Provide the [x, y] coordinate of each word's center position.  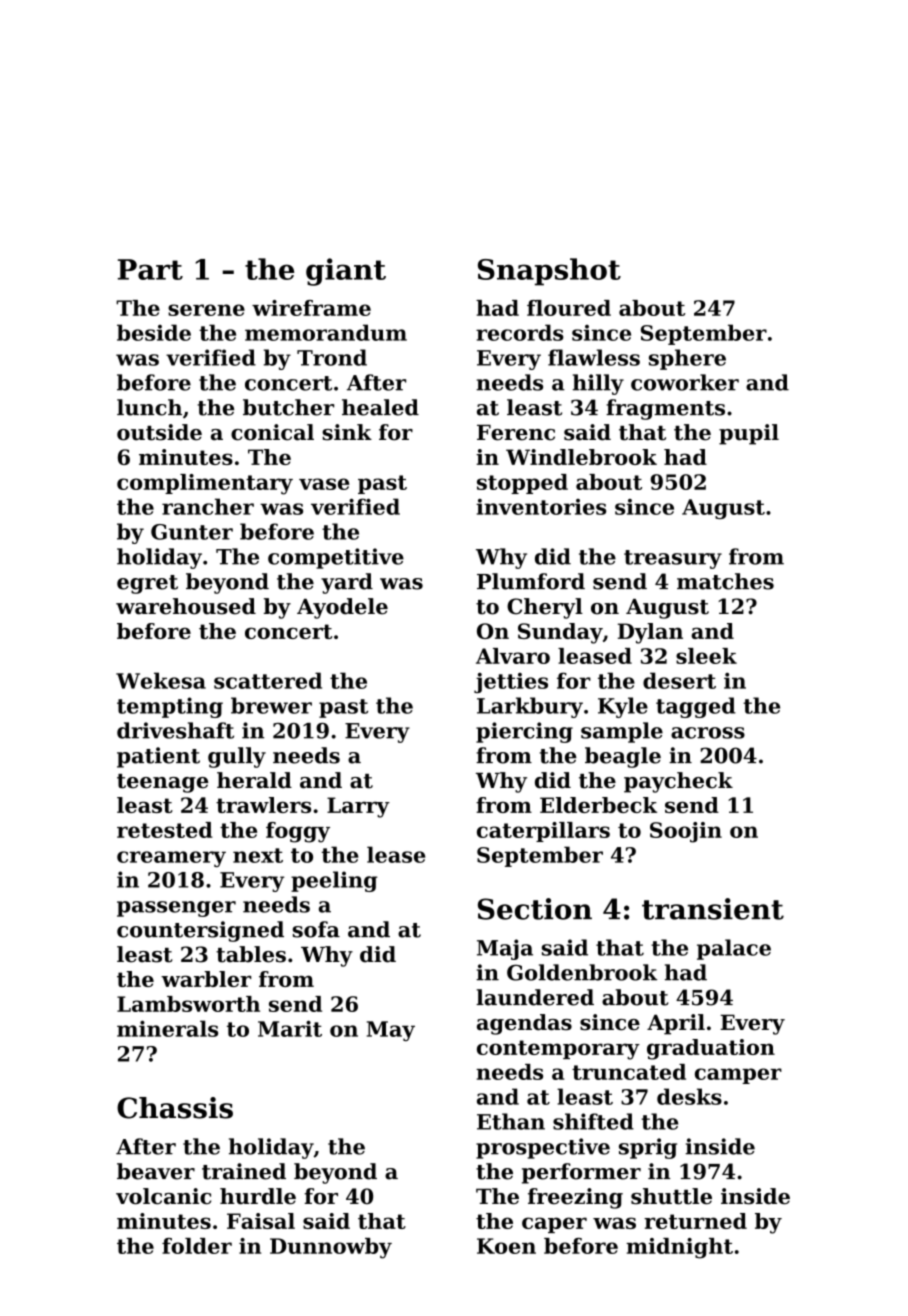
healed [380, 407]
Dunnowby [331, 1248]
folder [197, 1246]
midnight [679, 1248]
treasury [673, 559]
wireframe [311, 308]
